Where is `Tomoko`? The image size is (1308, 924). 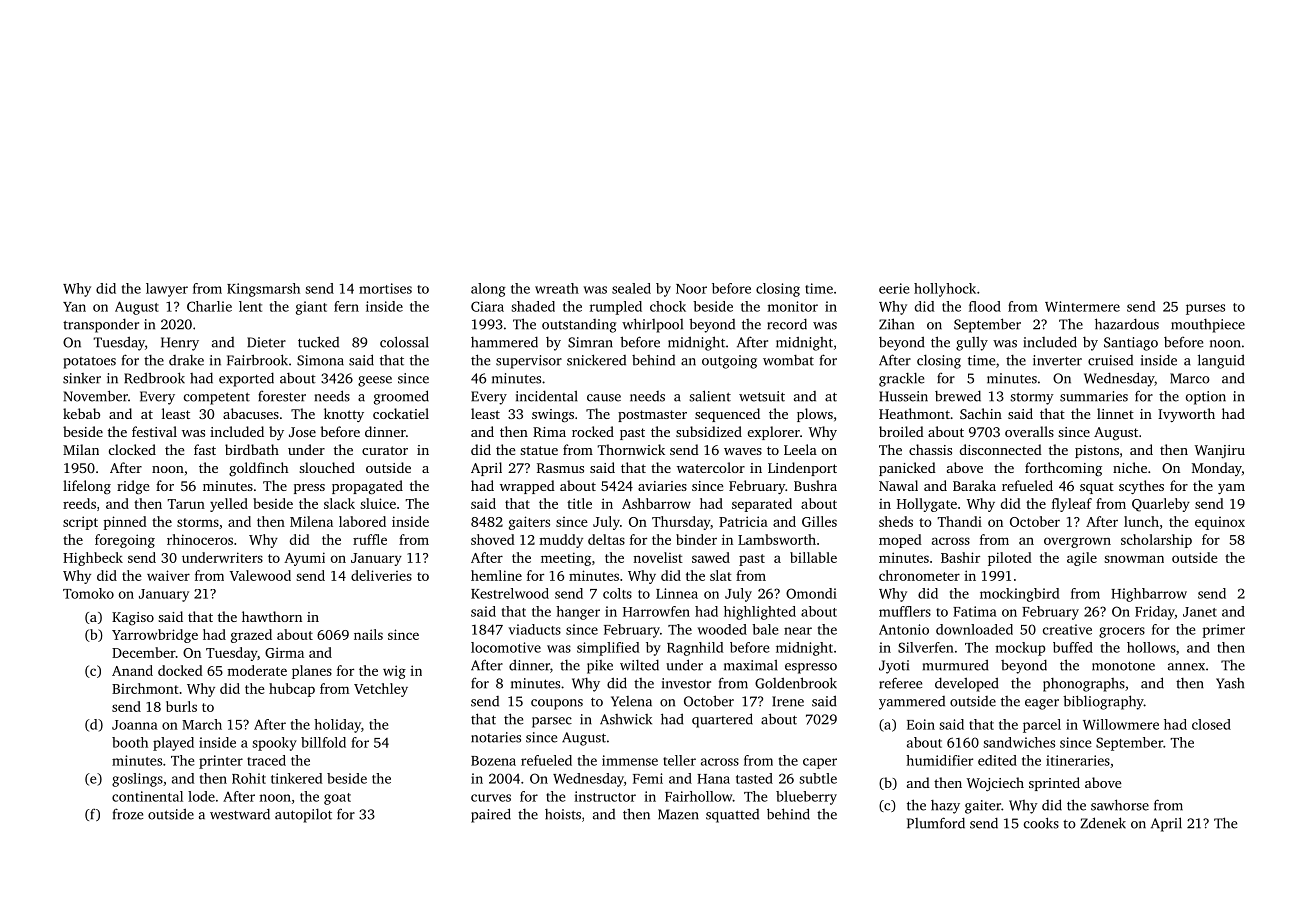 Tomoko is located at coordinates (88, 593).
